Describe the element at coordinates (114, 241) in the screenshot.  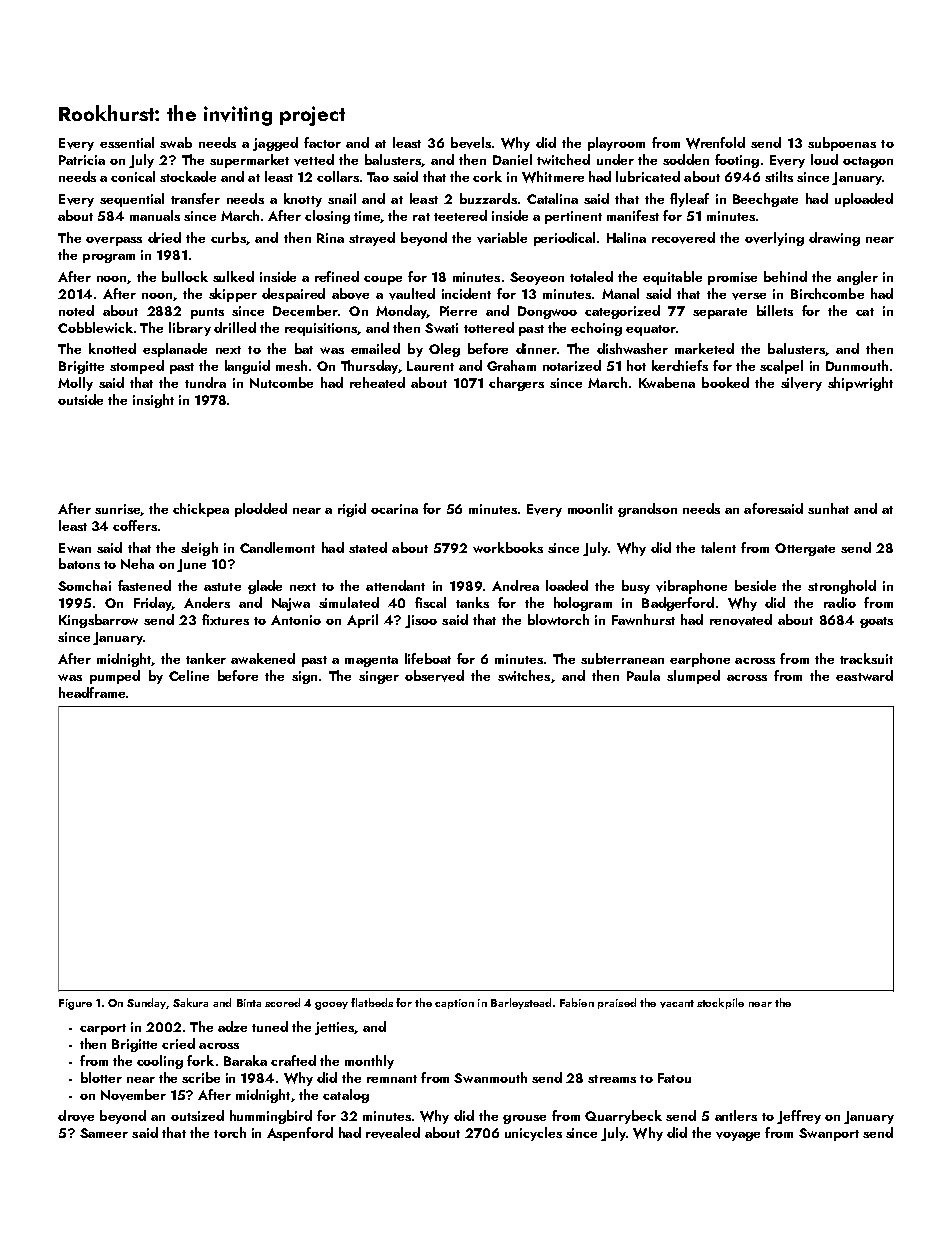
I see `overpass` at that location.
